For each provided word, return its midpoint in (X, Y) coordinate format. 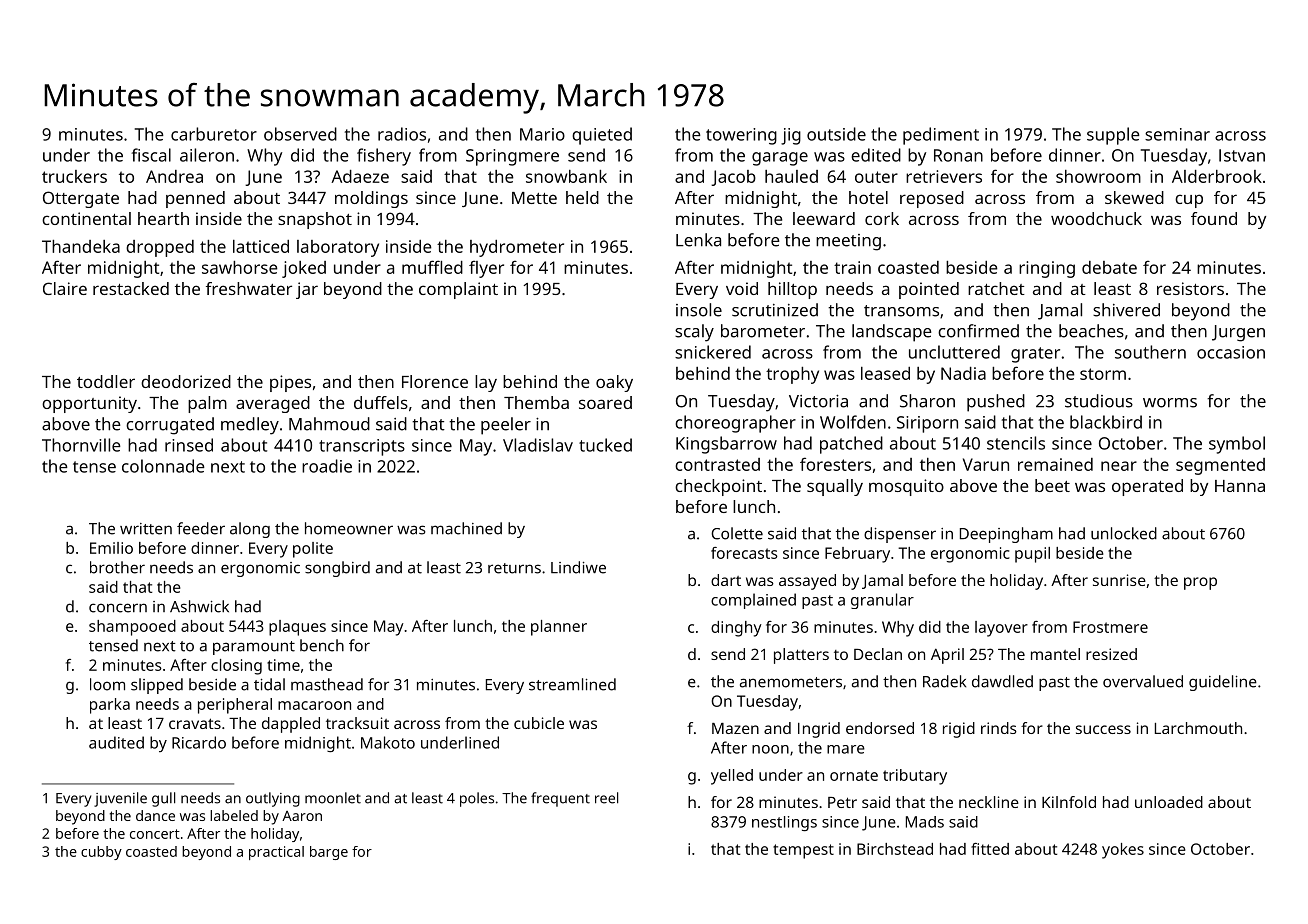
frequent (560, 799)
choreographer (735, 424)
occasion (1231, 352)
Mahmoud (329, 424)
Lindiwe (578, 567)
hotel (868, 197)
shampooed (132, 628)
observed (300, 134)
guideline (1223, 683)
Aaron (302, 816)
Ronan (958, 155)
